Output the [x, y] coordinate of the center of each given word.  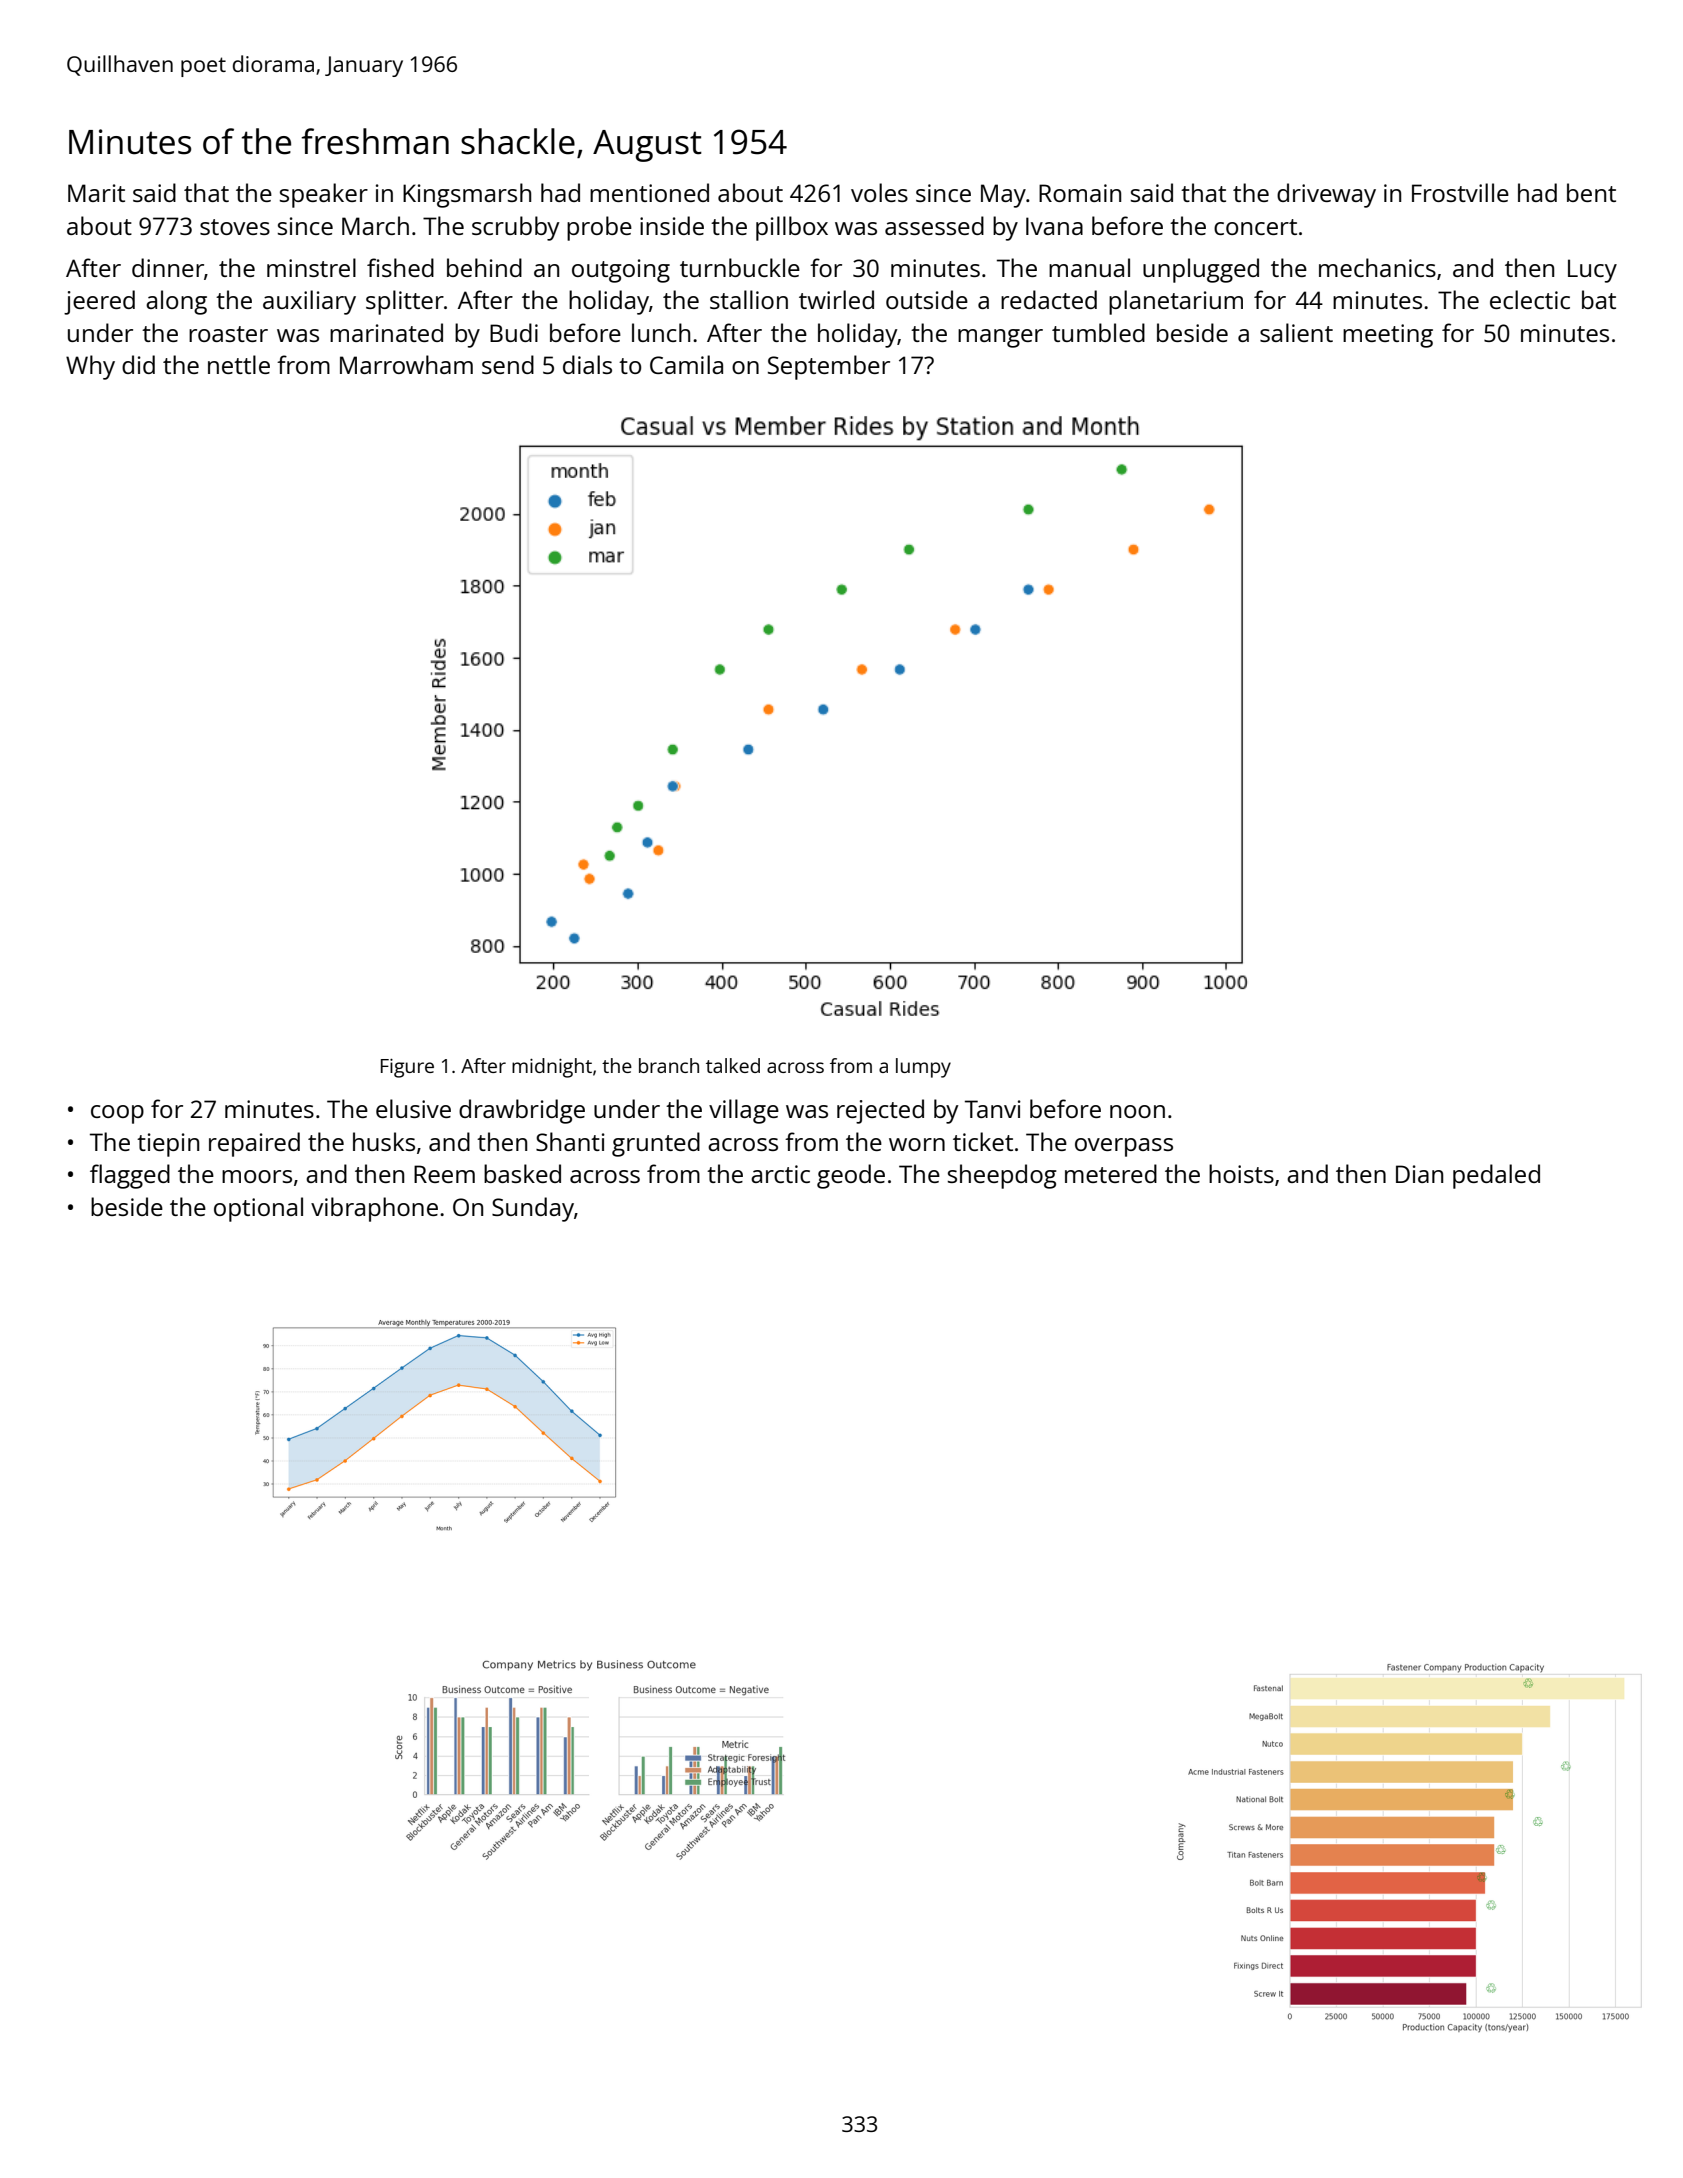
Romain [1080, 193]
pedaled [1496, 1176]
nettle [239, 364]
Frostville [1460, 192]
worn [917, 1144]
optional [258, 1209]
